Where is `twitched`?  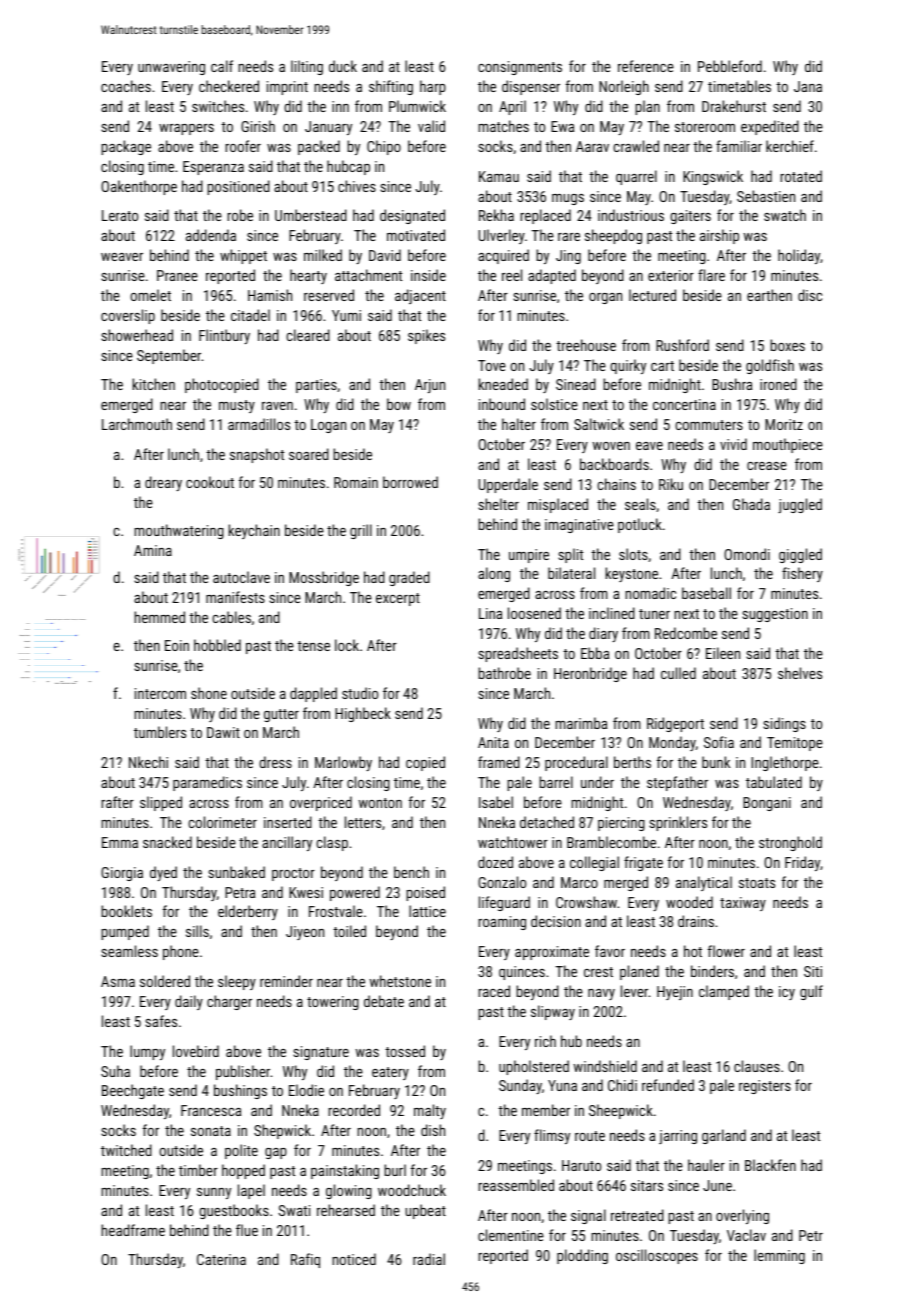 twitched is located at coordinates (126, 1150).
